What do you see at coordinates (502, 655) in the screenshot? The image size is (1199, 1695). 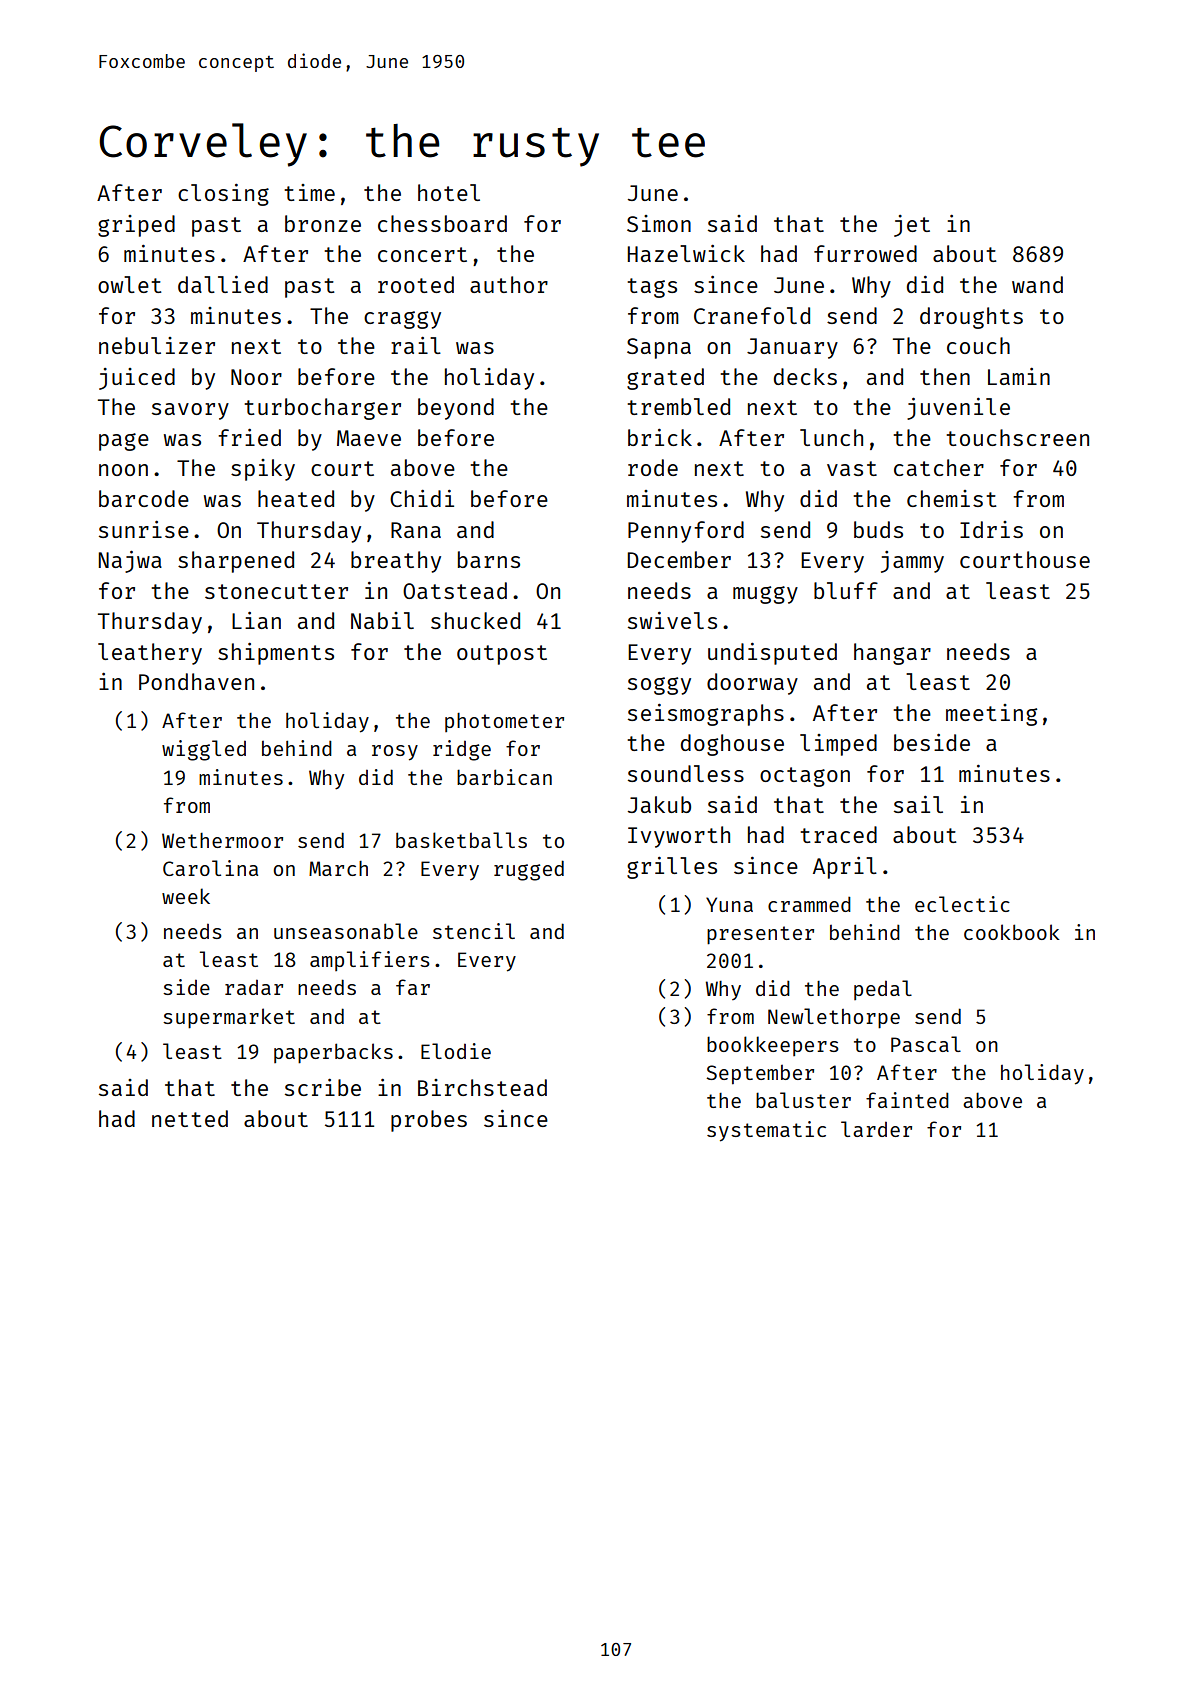 I see `outpost` at bounding box center [502, 655].
